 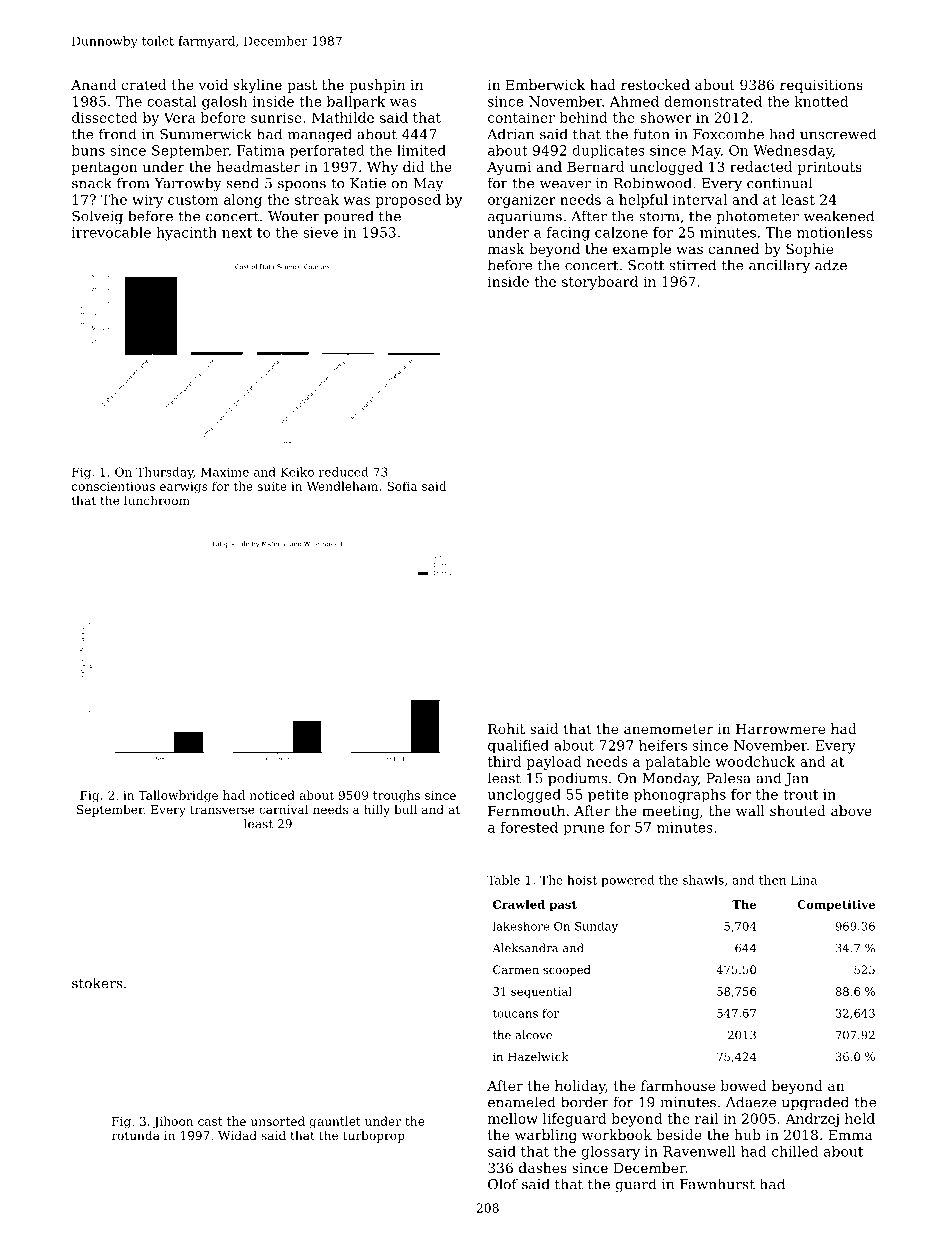 I want to click on Palesa, so click(x=728, y=778).
